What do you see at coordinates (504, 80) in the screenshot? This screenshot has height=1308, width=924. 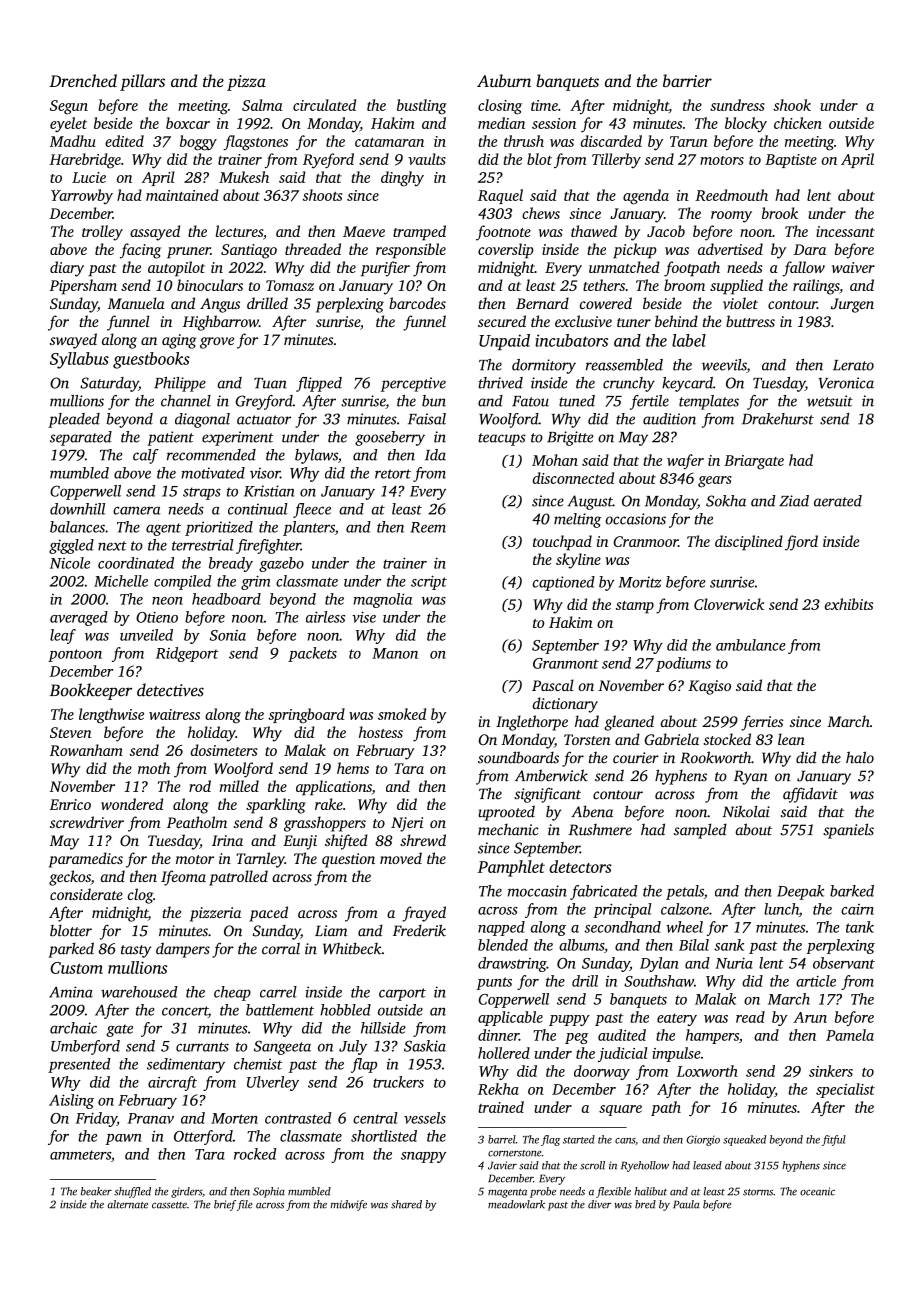 I see `Auburn` at bounding box center [504, 80].
